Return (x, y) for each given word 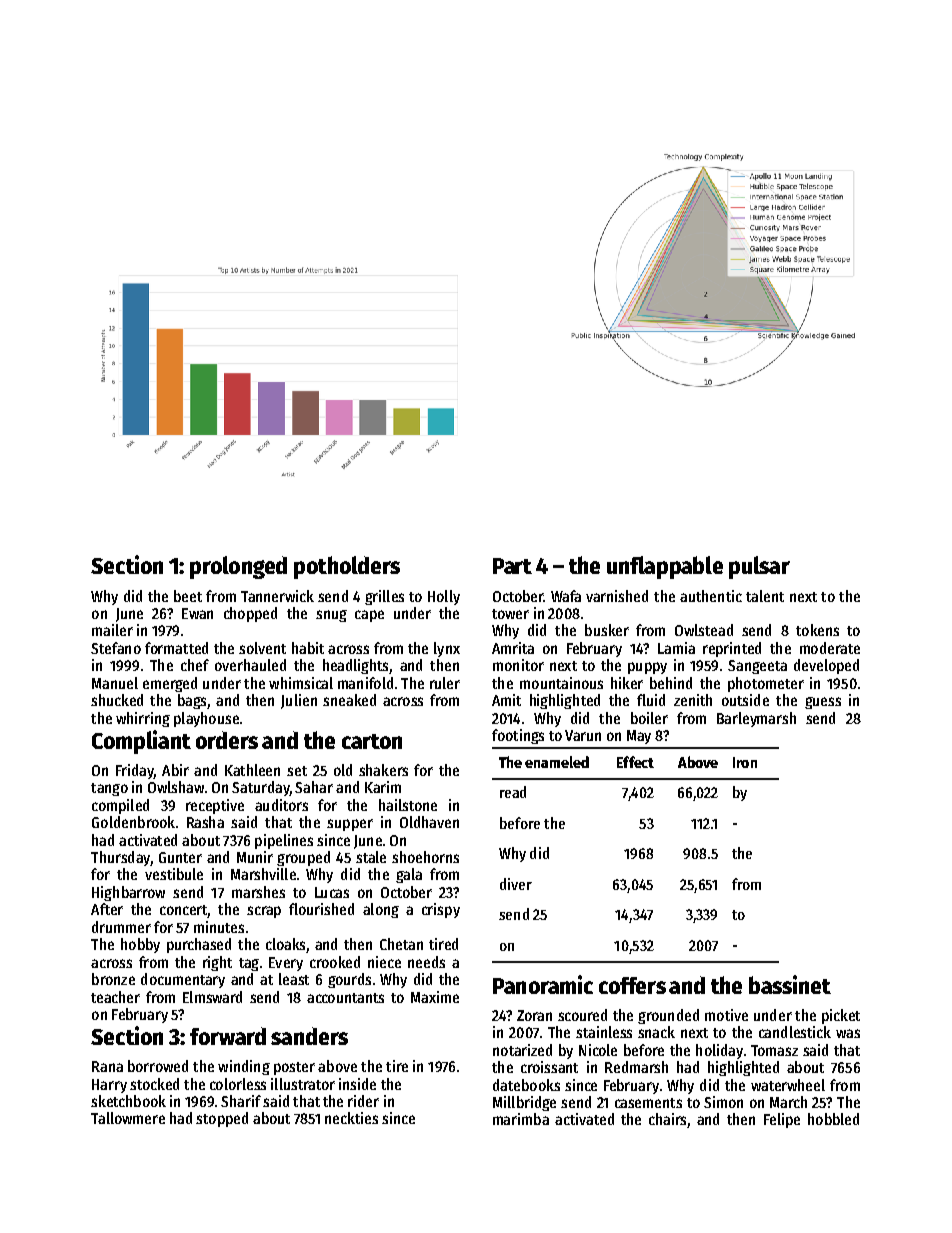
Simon (723, 1102)
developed (826, 666)
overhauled (250, 665)
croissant (549, 1067)
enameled (557, 762)
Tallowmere (128, 1118)
